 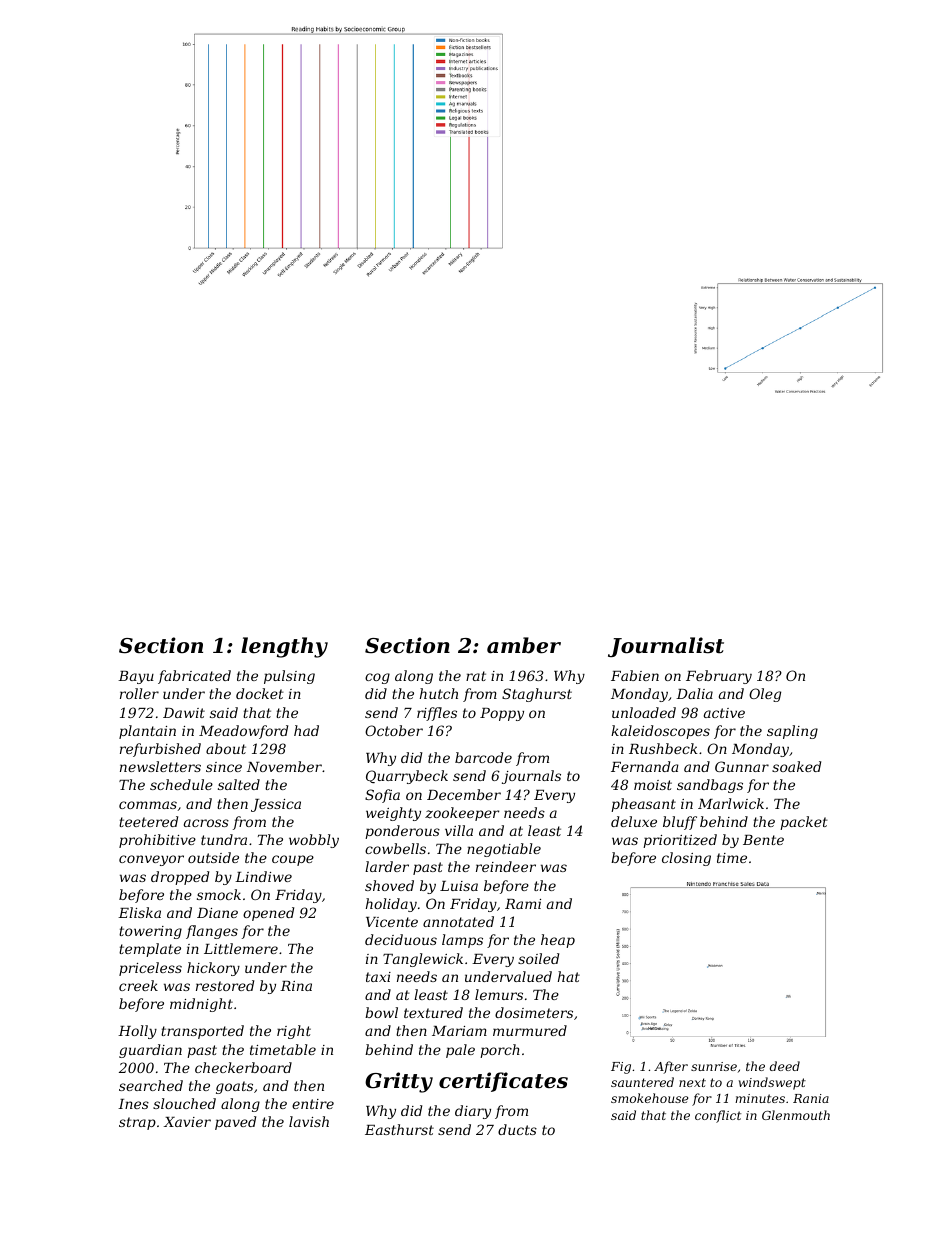 I want to click on lengthy, so click(x=284, y=647).
